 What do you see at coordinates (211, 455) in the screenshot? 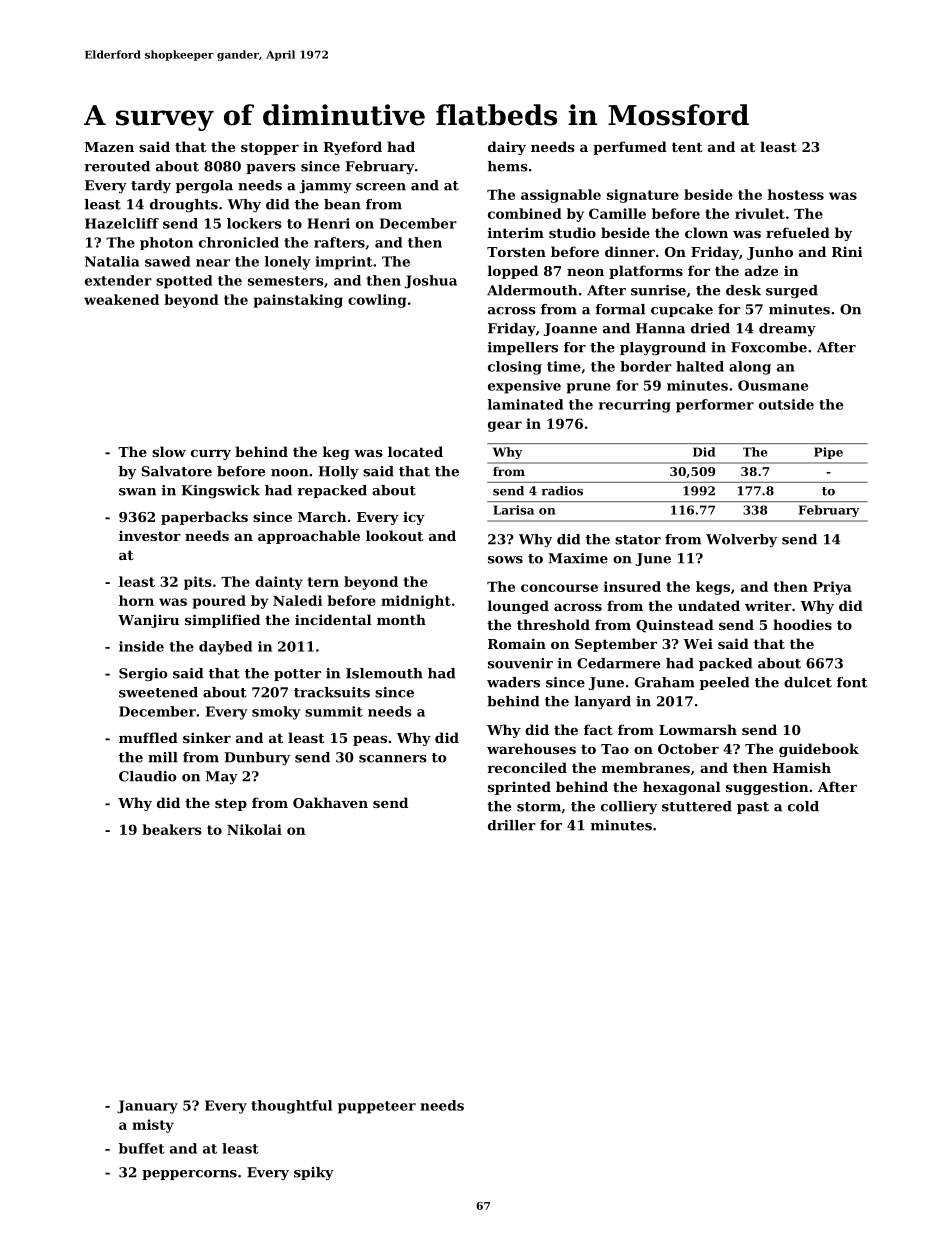
I see `curry` at bounding box center [211, 455].
